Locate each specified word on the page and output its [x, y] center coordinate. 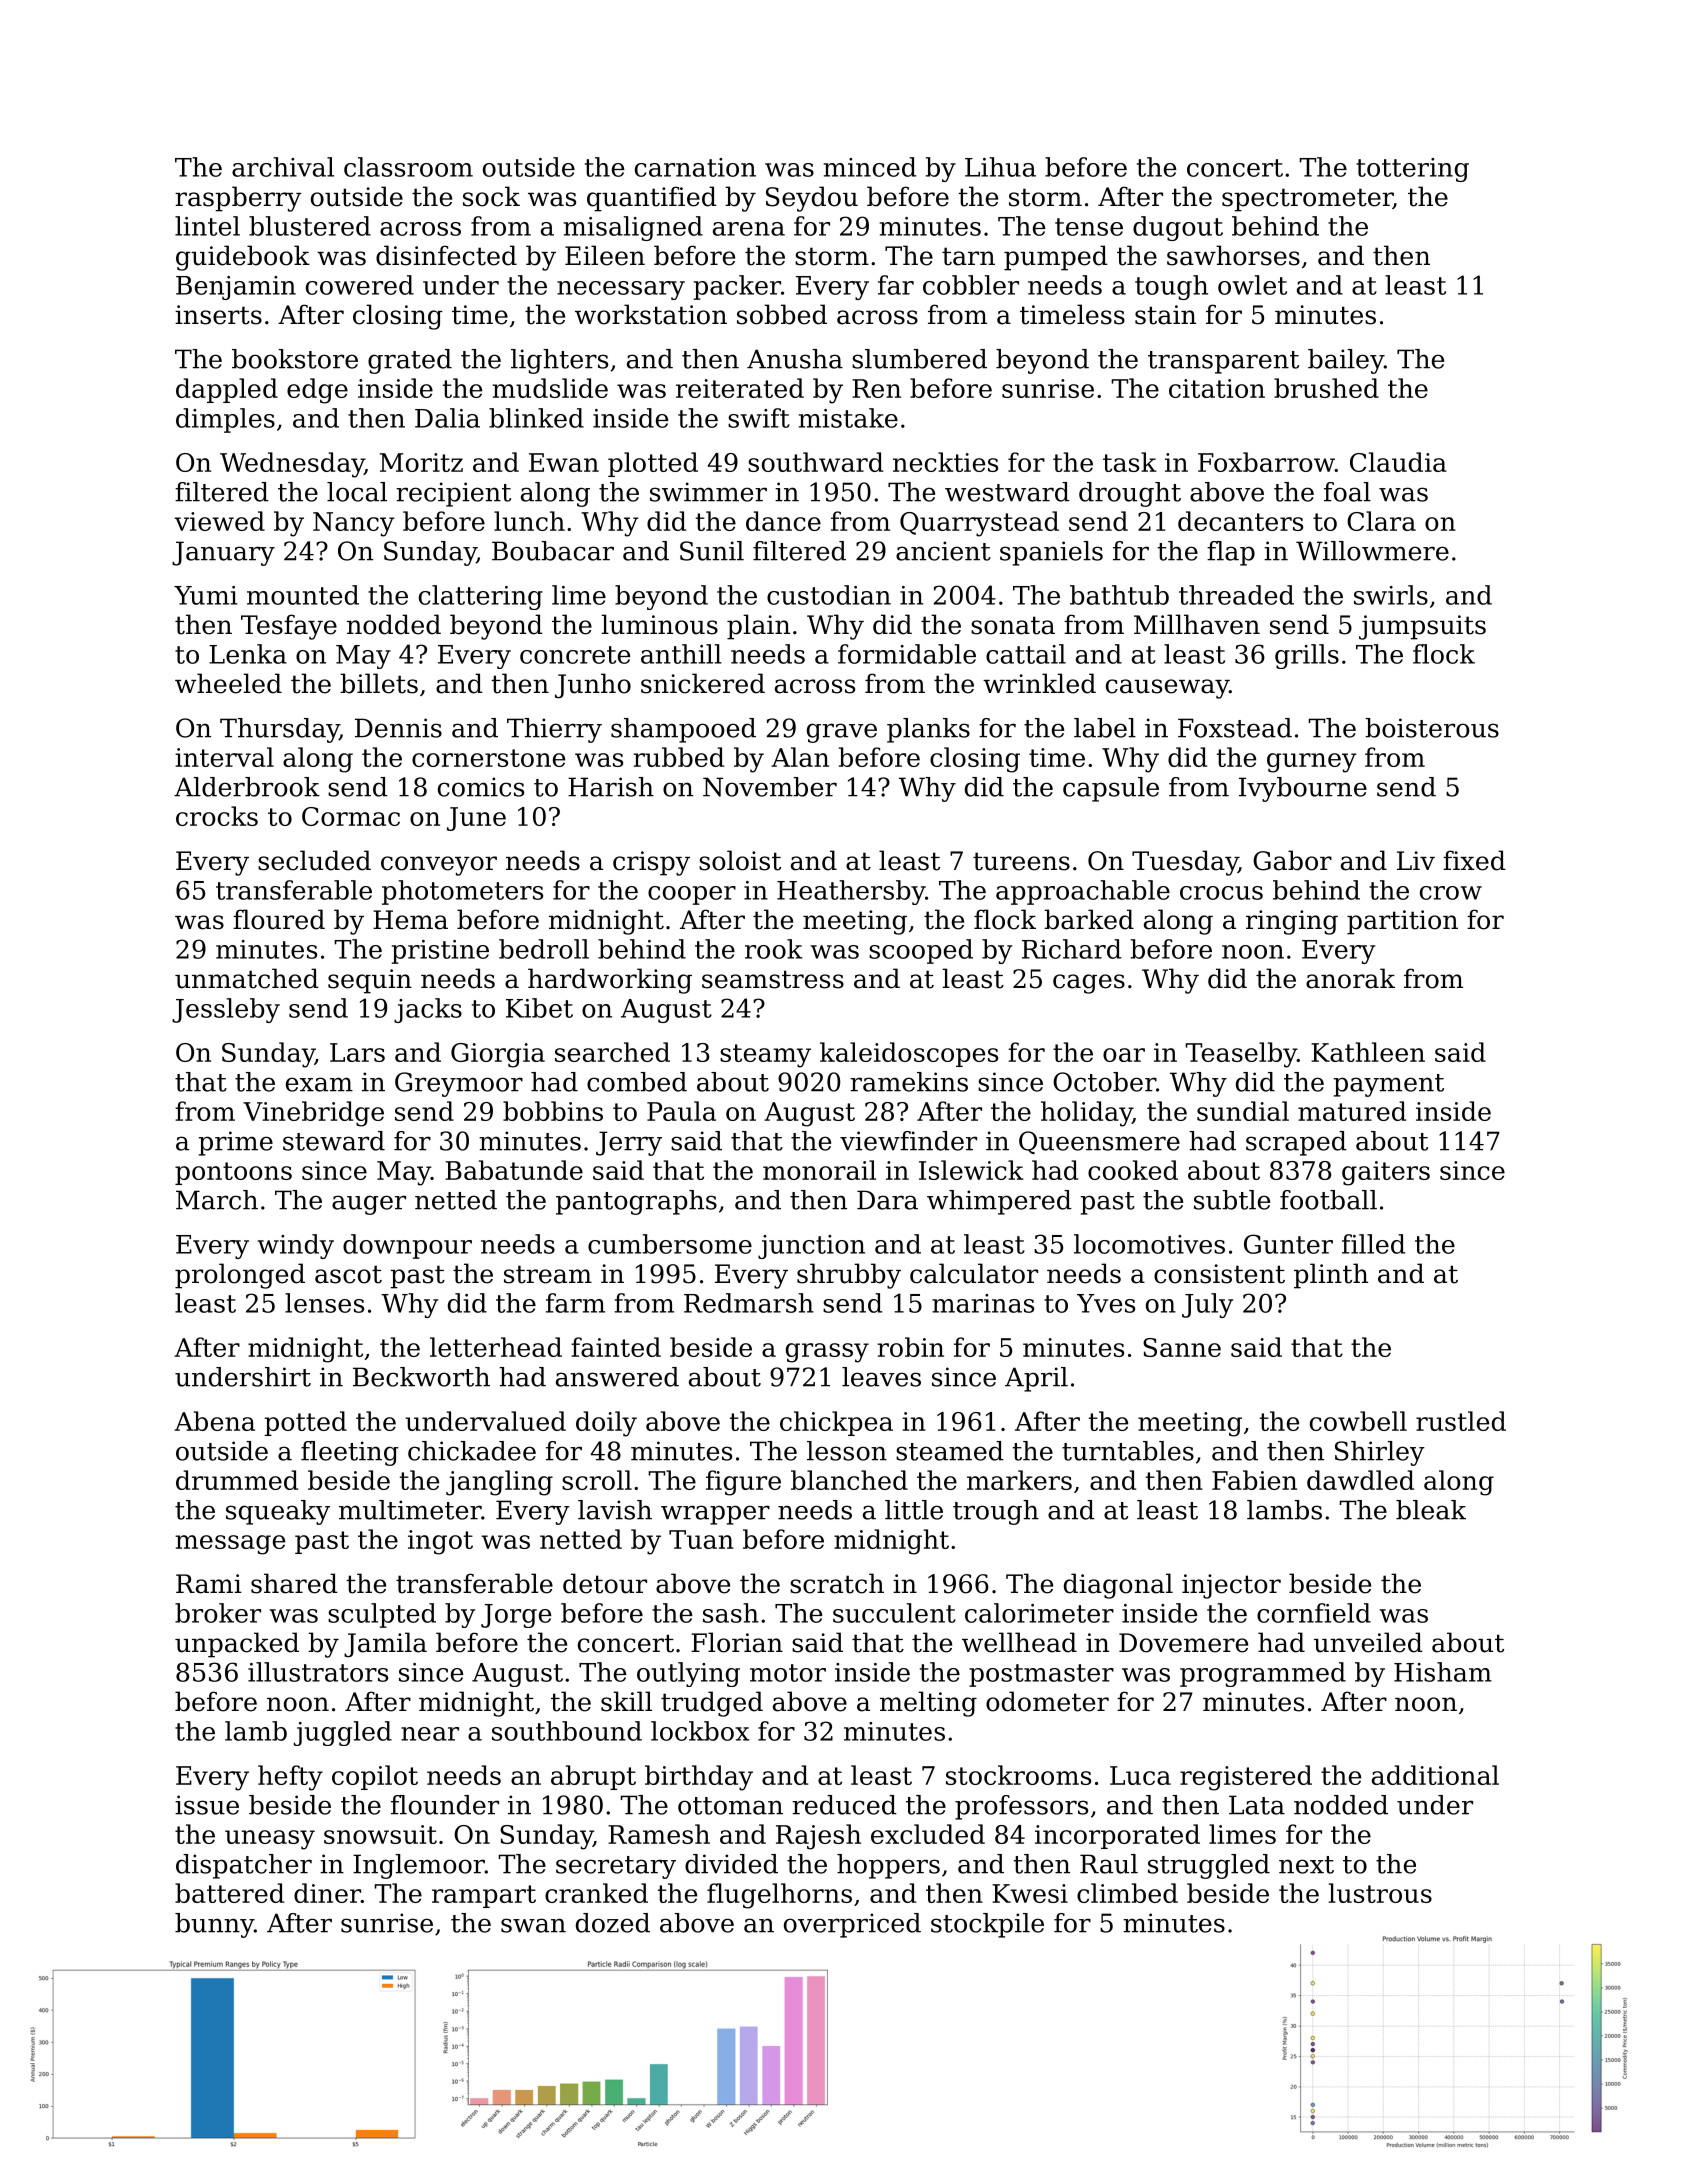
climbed [1127, 1893]
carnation [695, 167]
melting [928, 1704]
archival [283, 167]
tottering [1412, 170]
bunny [214, 1925]
